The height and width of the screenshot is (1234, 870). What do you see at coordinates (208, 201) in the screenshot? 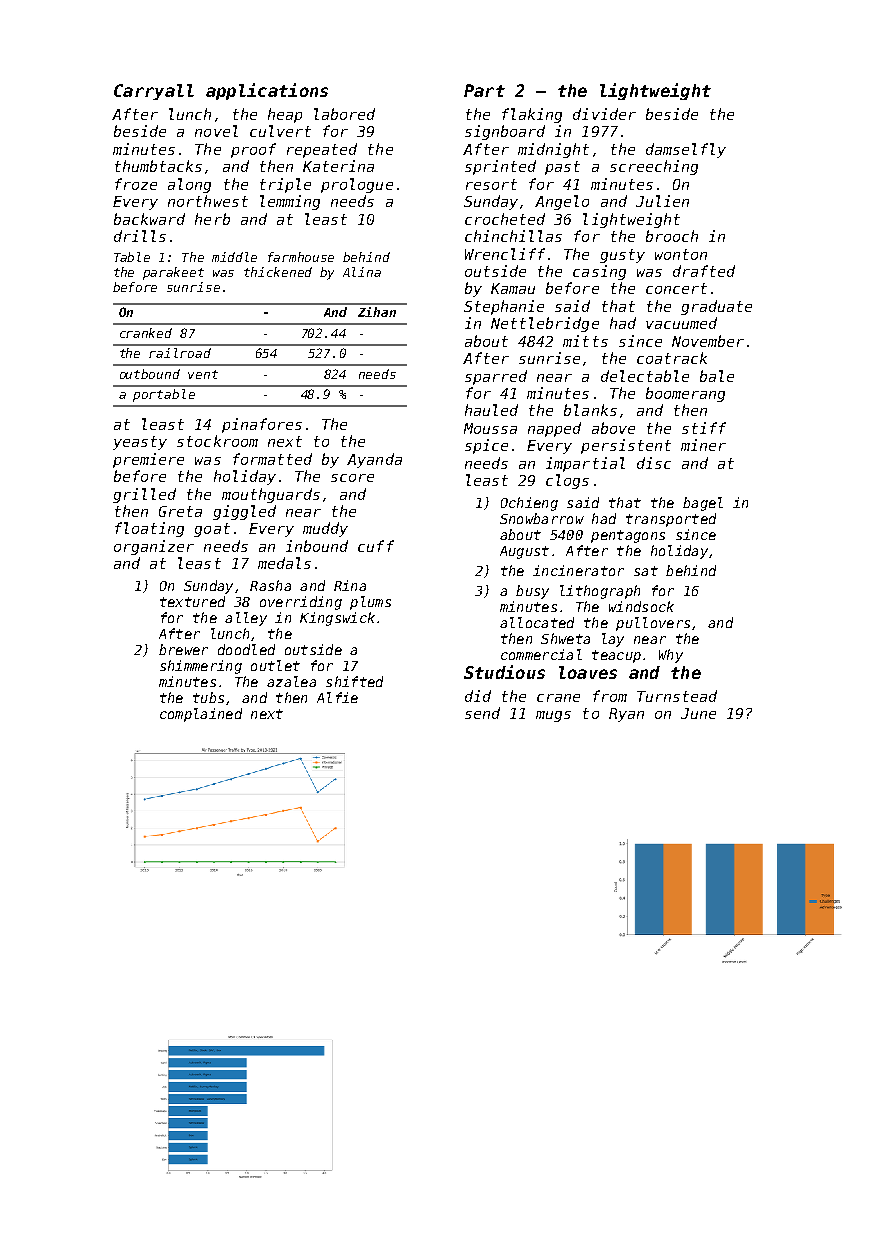
I see `northwest` at bounding box center [208, 201].
